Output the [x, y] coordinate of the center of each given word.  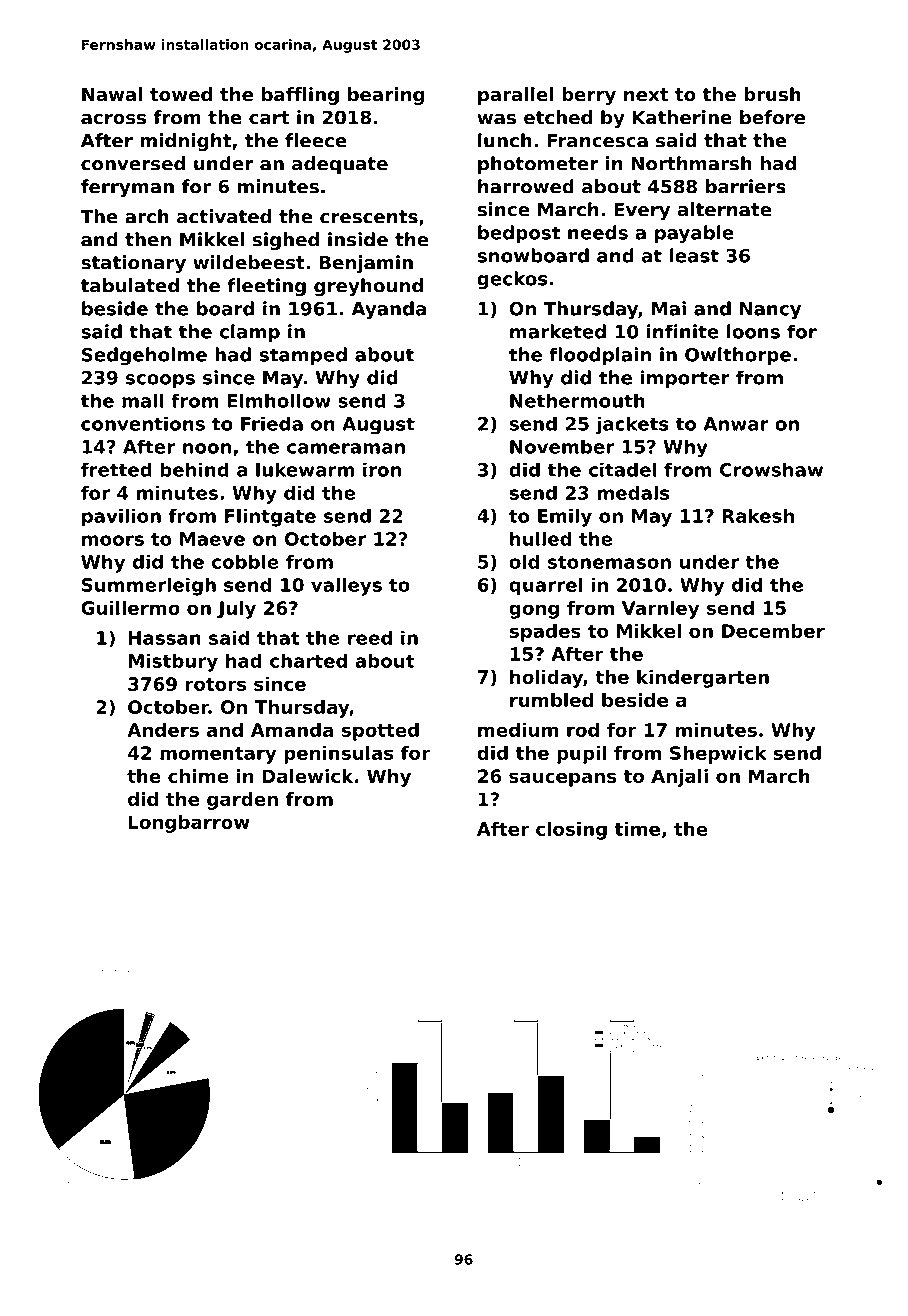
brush [772, 94]
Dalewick [307, 776]
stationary [133, 264]
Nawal [112, 94]
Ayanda [388, 310]
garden [242, 801]
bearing [386, 96]
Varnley [660, 610]
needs [598, 232]
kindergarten [703, 679]
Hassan [165, 638]
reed [370, 637]
